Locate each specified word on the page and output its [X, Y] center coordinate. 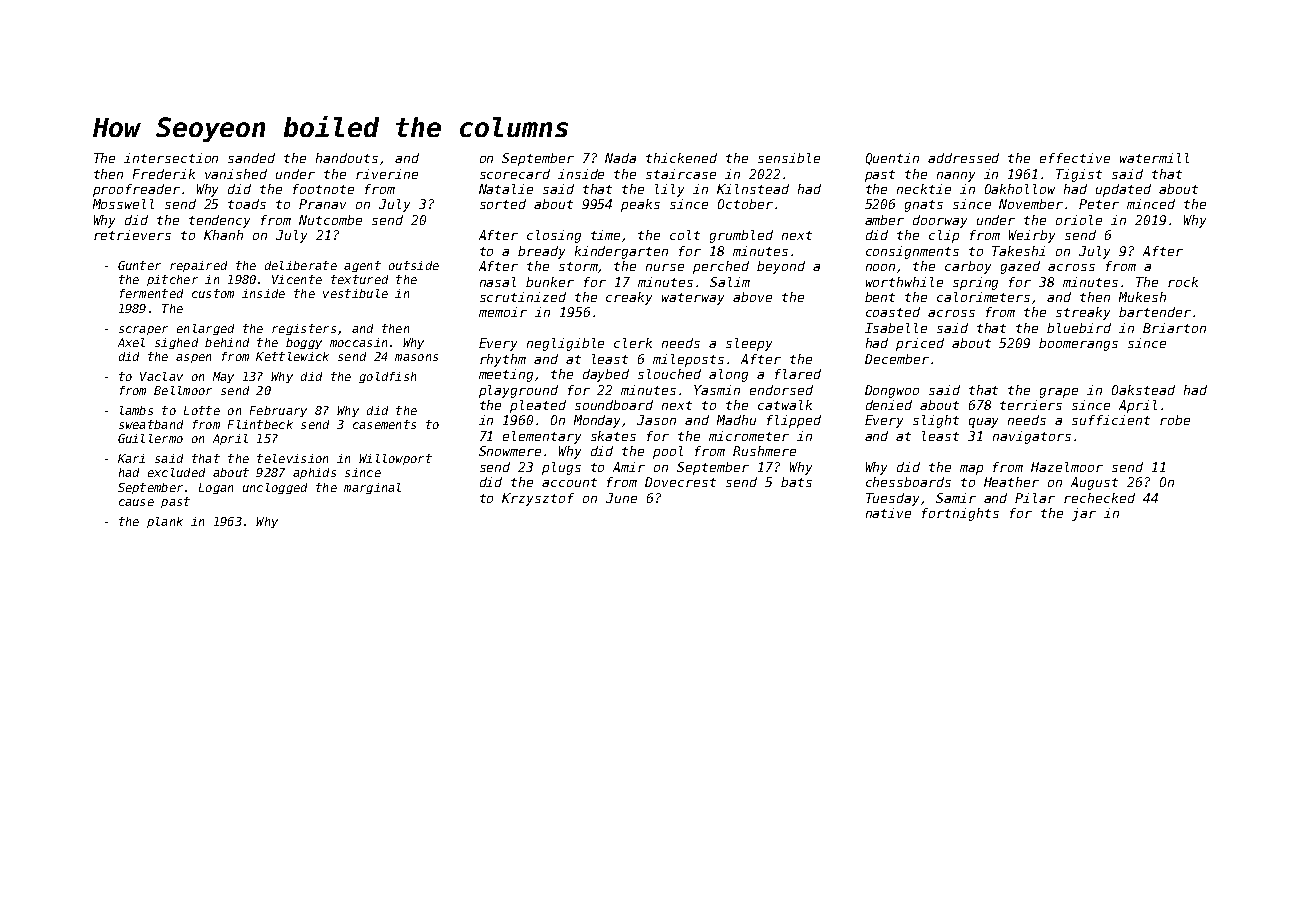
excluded [176, 472]
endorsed [781, 390]
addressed [963, 158]
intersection [171, 158]
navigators [1032, 437]
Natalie [506, 189]
